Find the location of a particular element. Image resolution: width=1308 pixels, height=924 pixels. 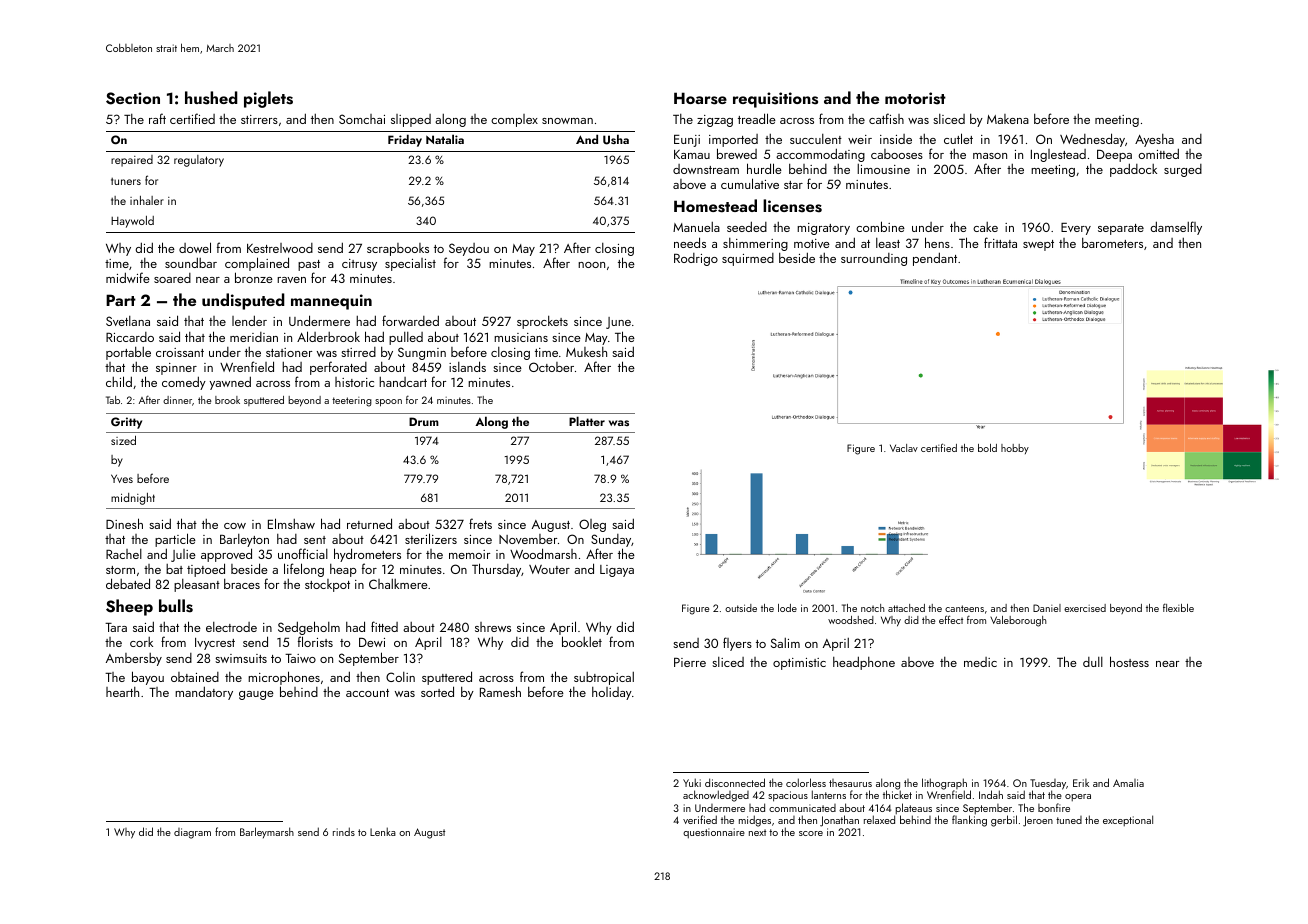

Mukesh is located at coordinates (586, 352).
